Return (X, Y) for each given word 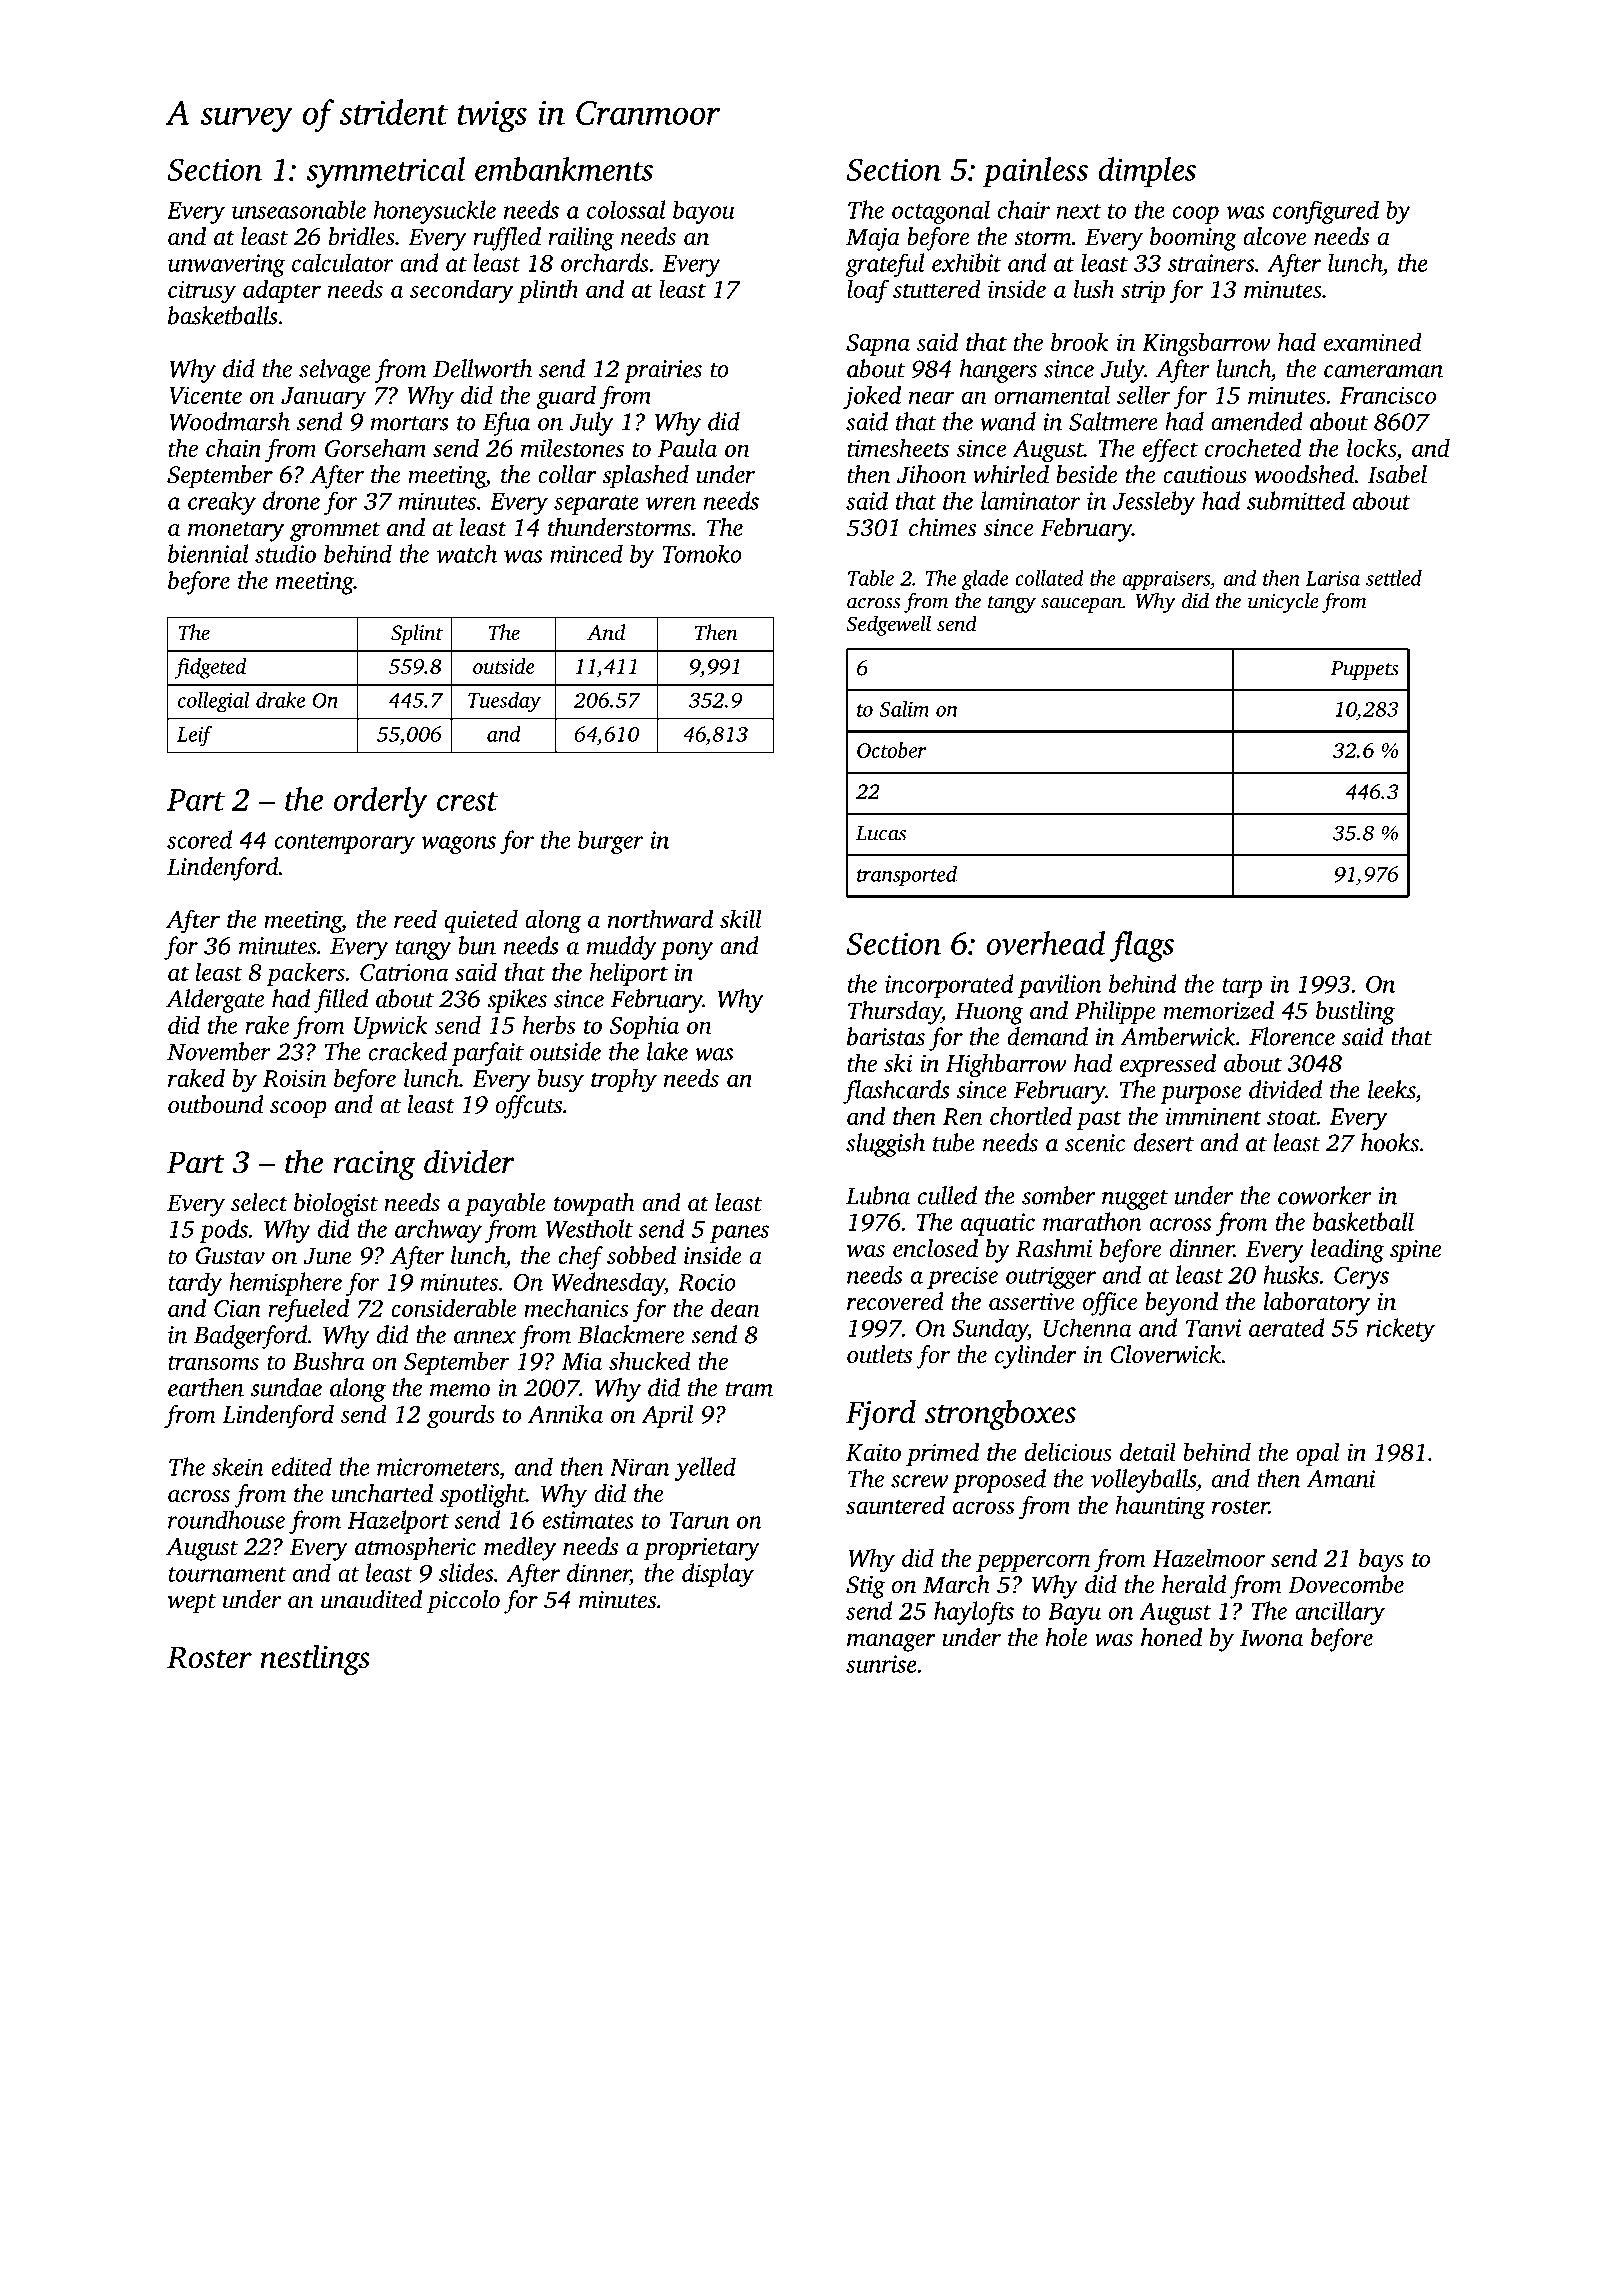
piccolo (463, 1602)
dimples (1147, 172)
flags (1142, 946)
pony (687, 951)
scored (199, 839)
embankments (564, 169)
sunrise (881, 1664)
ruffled (507, 239)
